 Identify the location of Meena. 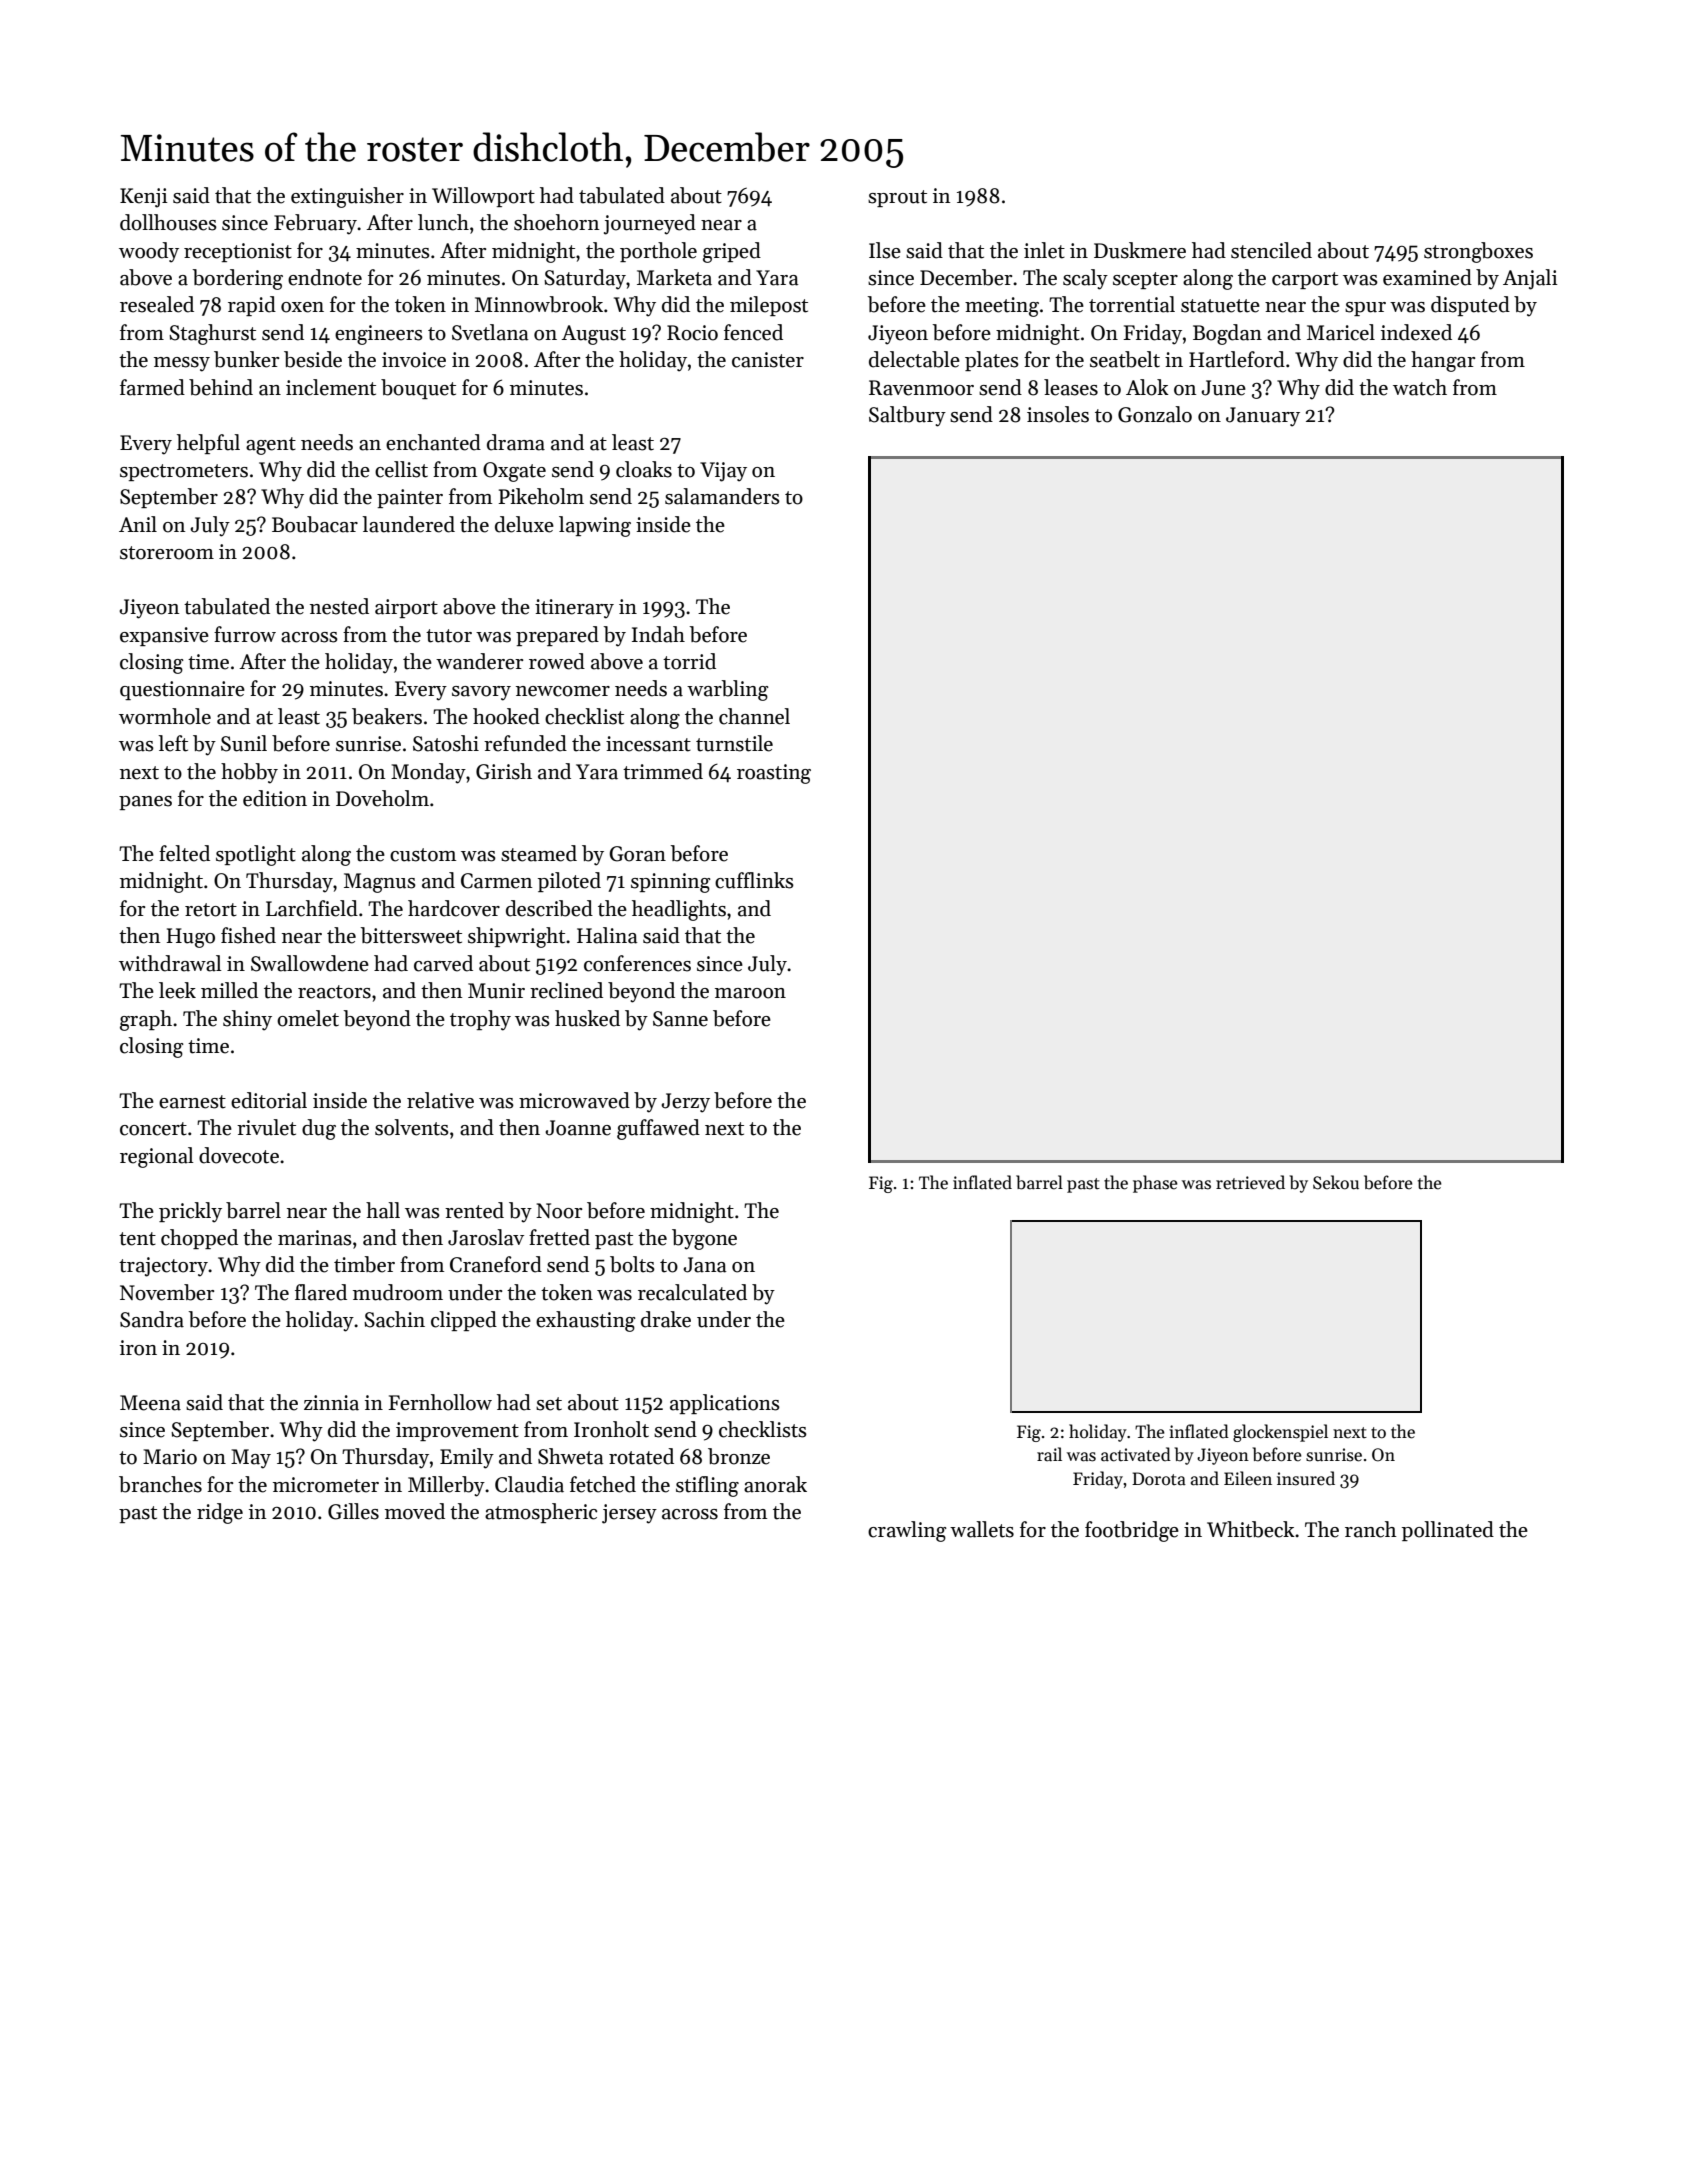
(150, 1403).
